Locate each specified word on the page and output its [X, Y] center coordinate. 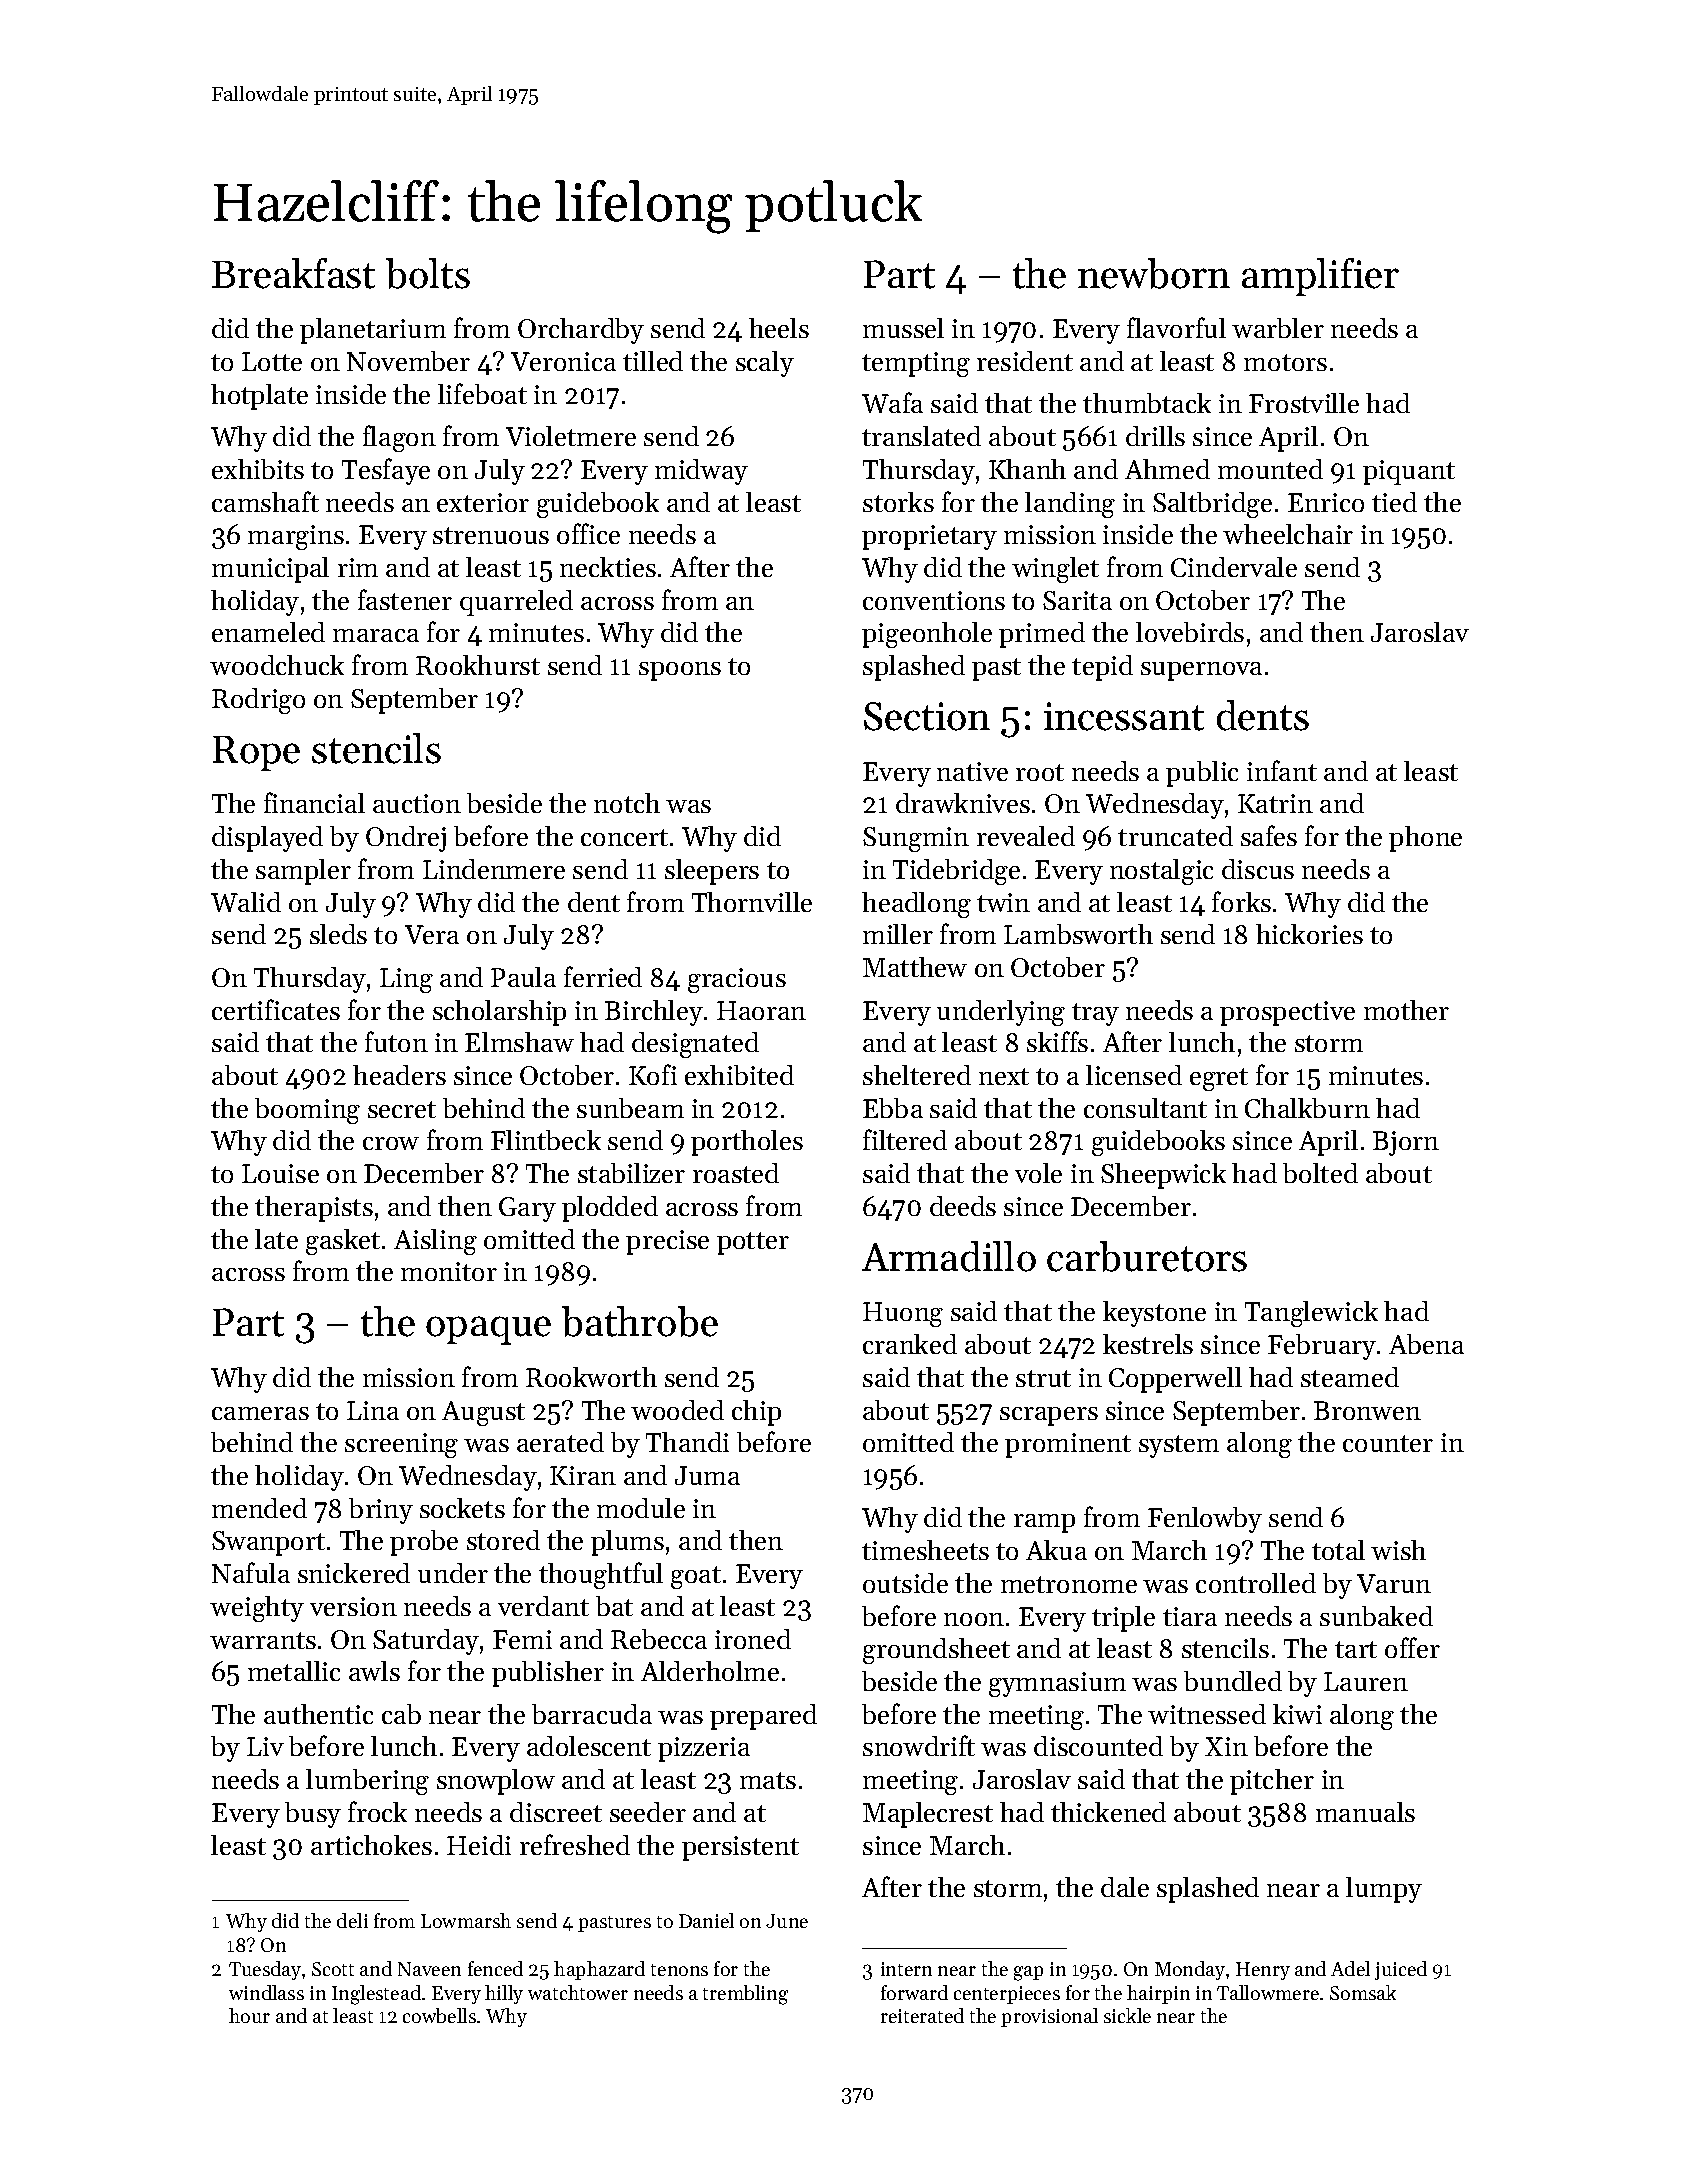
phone [1425, 839]
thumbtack [1147, 403]
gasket [343, 1242]
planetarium [373, 331]
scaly [765, 364]
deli [352, 1920]
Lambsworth [1078, 934]
